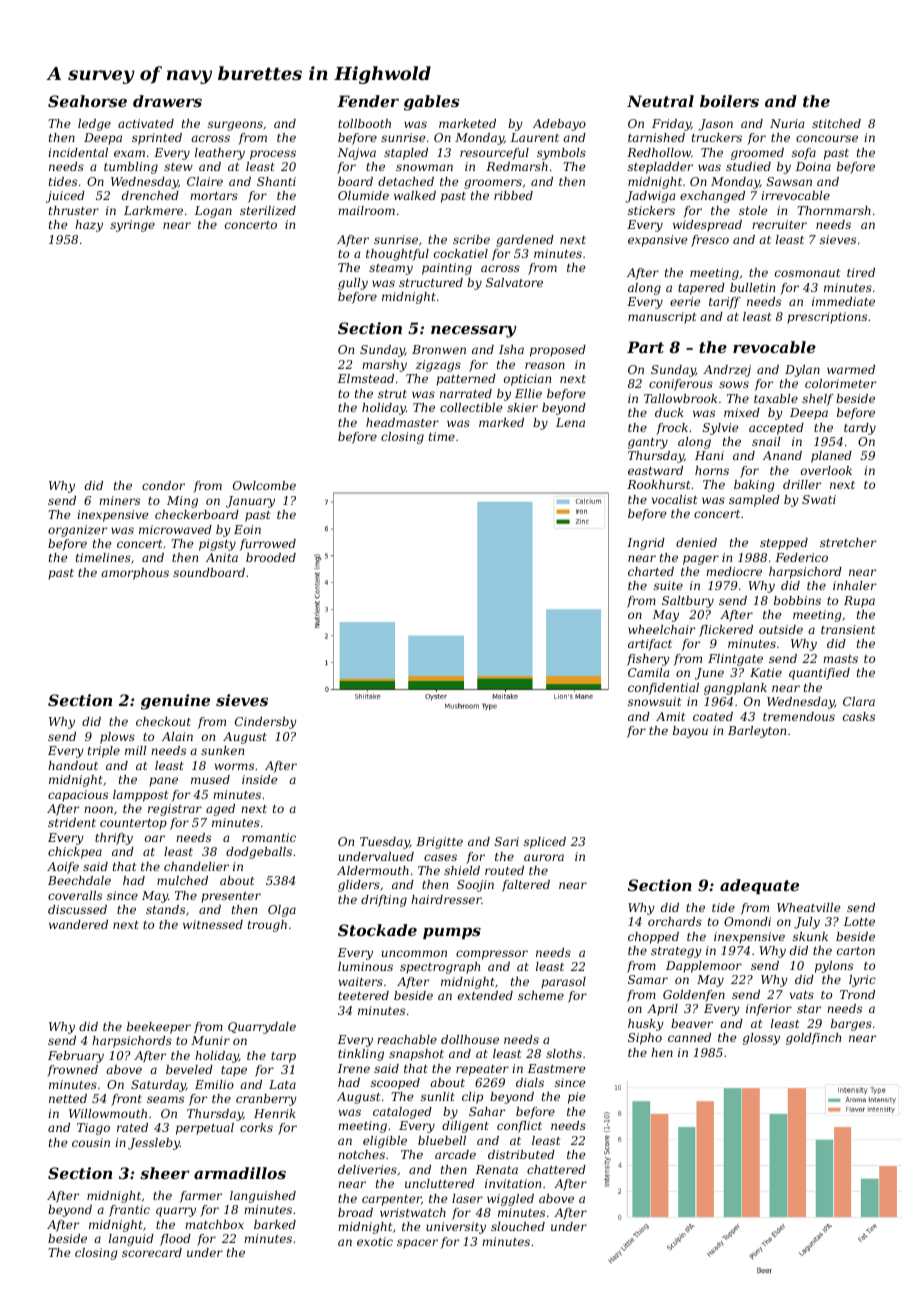 The width and height of the screenshot is (924, 1308). I want to click on drawers, so click(167, 101).
